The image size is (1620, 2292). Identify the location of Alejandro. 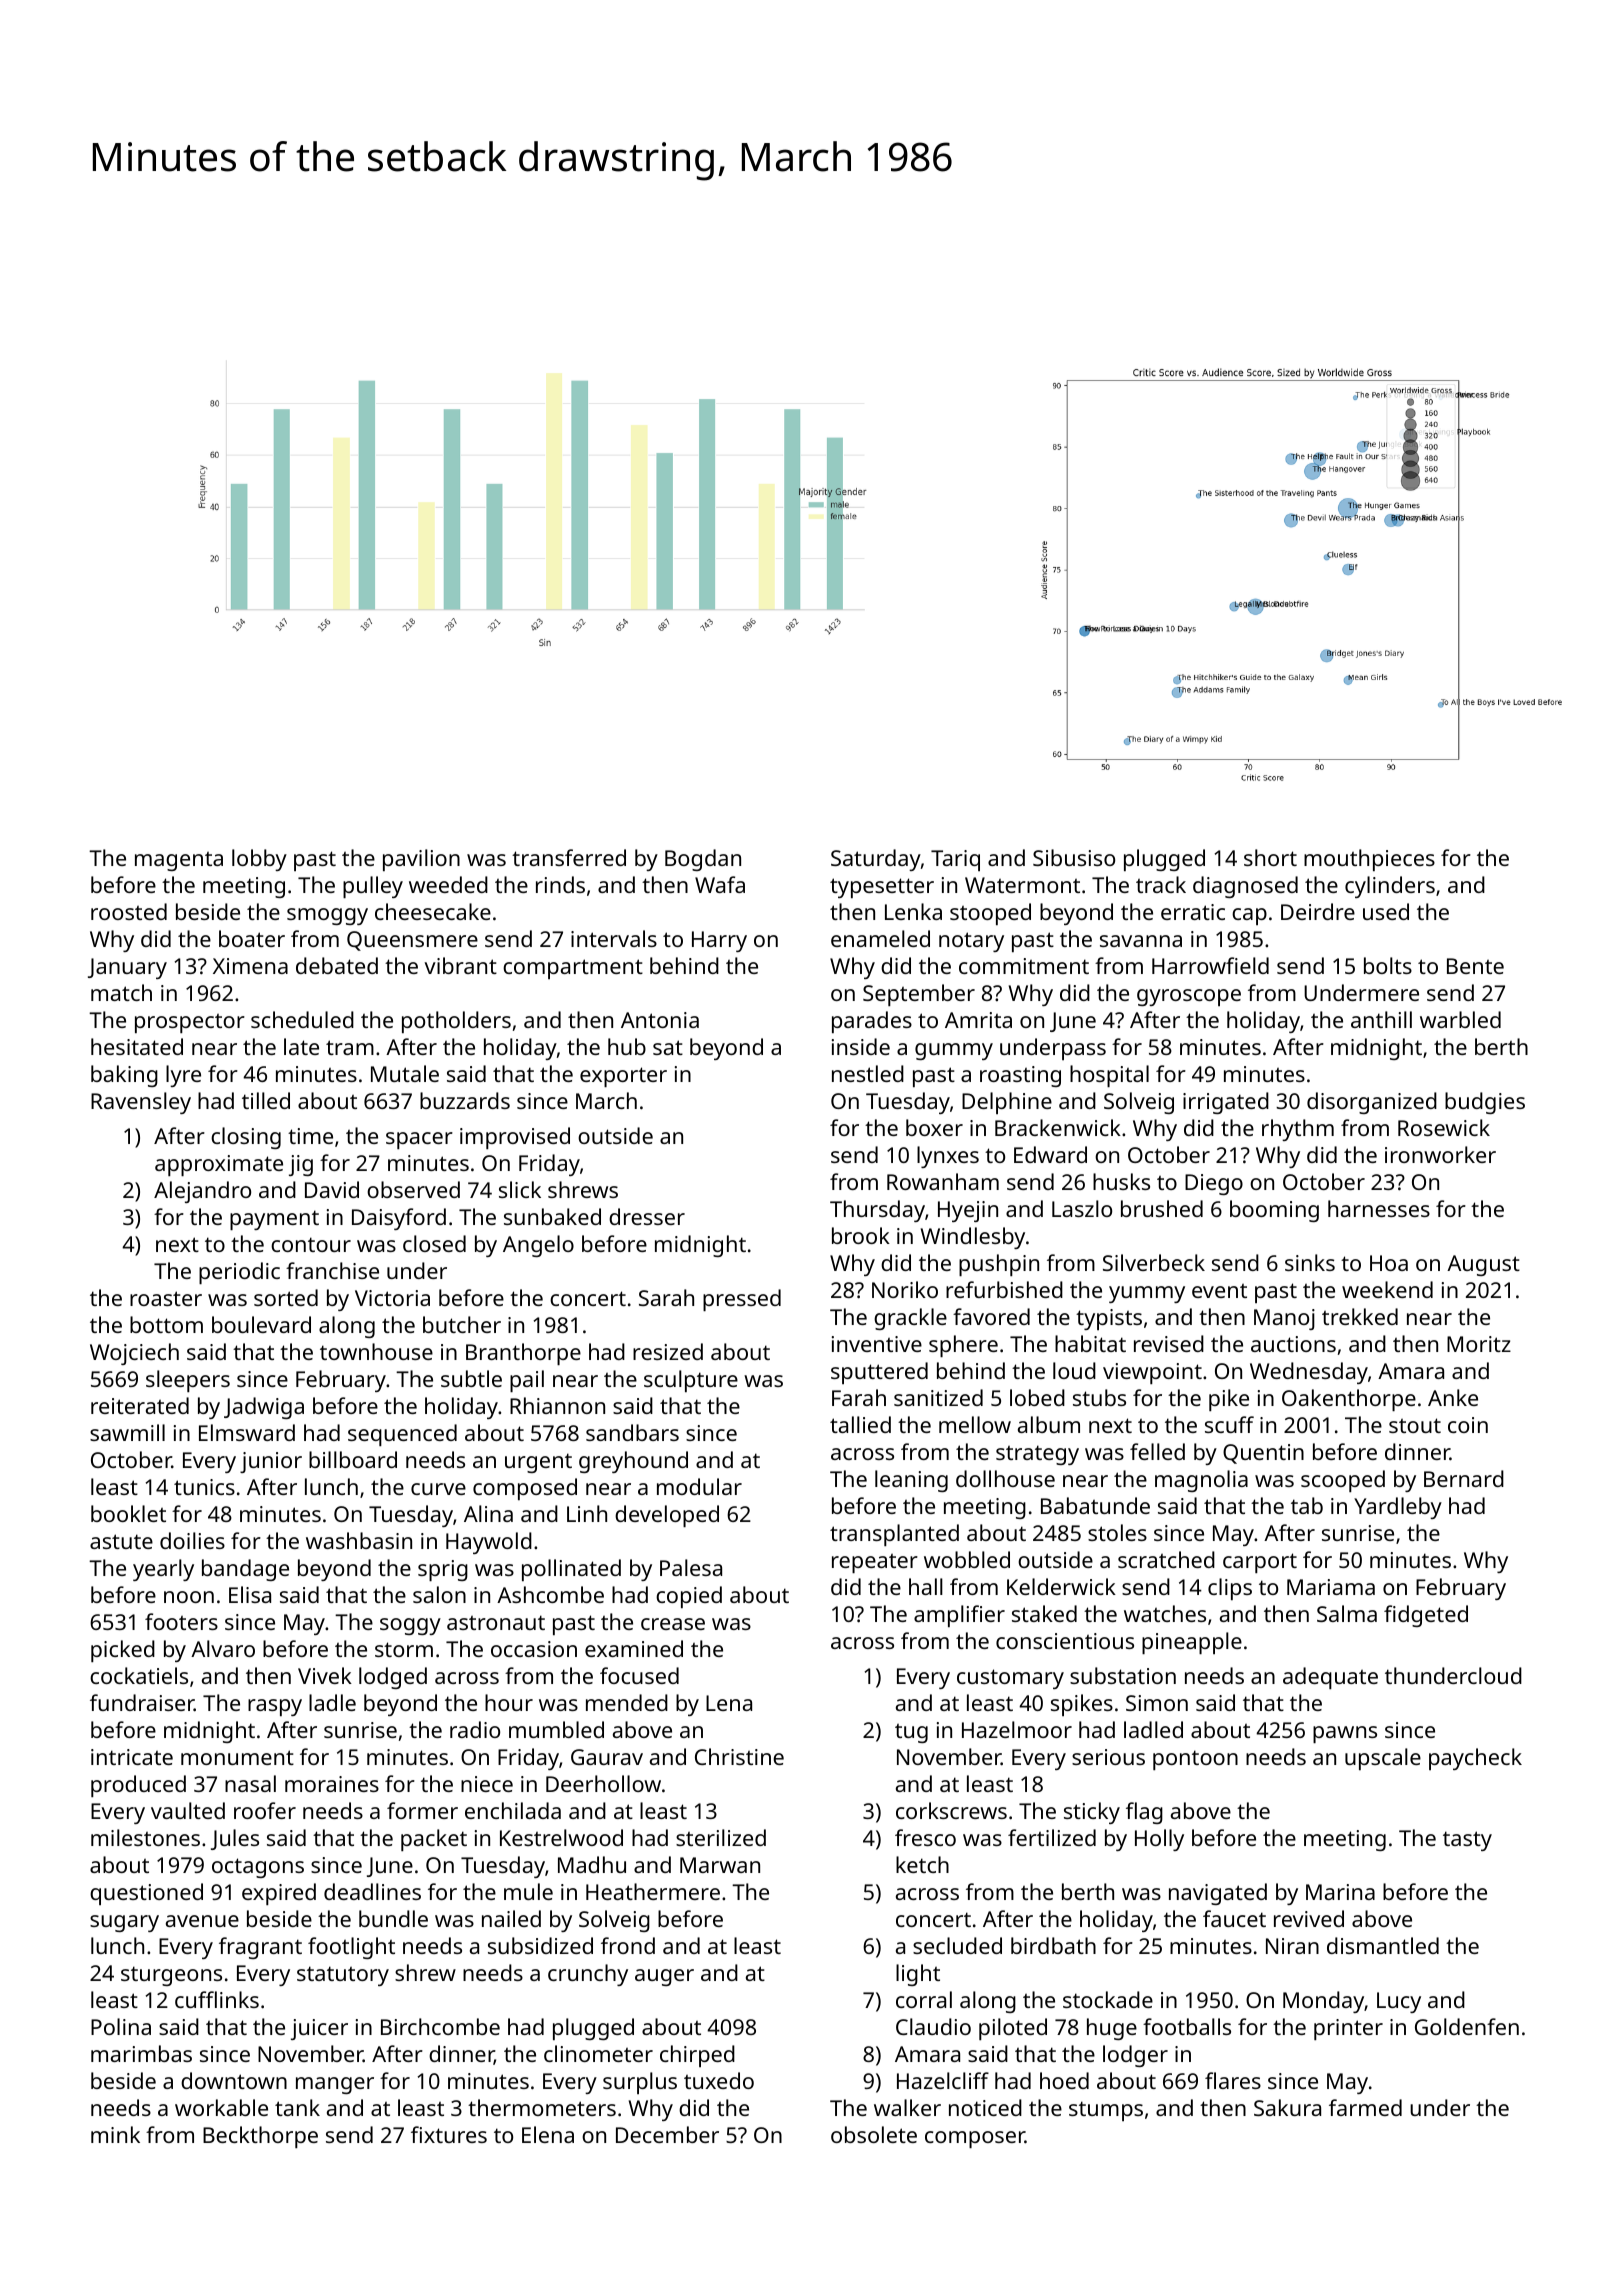
(202, 1192).
